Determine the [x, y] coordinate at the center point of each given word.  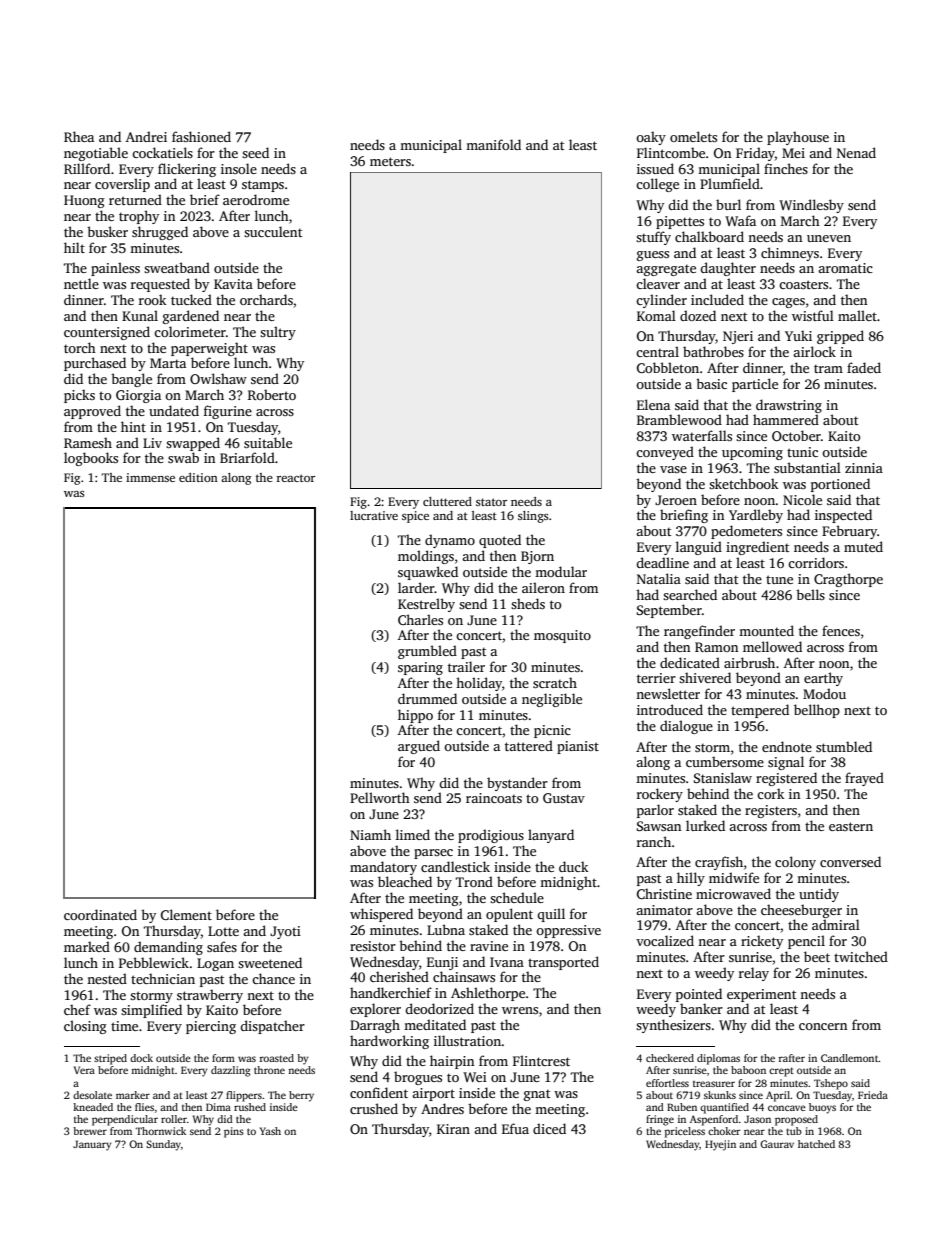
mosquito [562, 636]
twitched [861, 956]
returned [135, 199]
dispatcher [272, 1027]
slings [533, 517]
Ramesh [88, 442]
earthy [823, 679]
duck [573, 866]
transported [563, 963]
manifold [493, 144]
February [849, 532]
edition [198, 477]
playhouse [798, 138]
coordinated [100, 914]
